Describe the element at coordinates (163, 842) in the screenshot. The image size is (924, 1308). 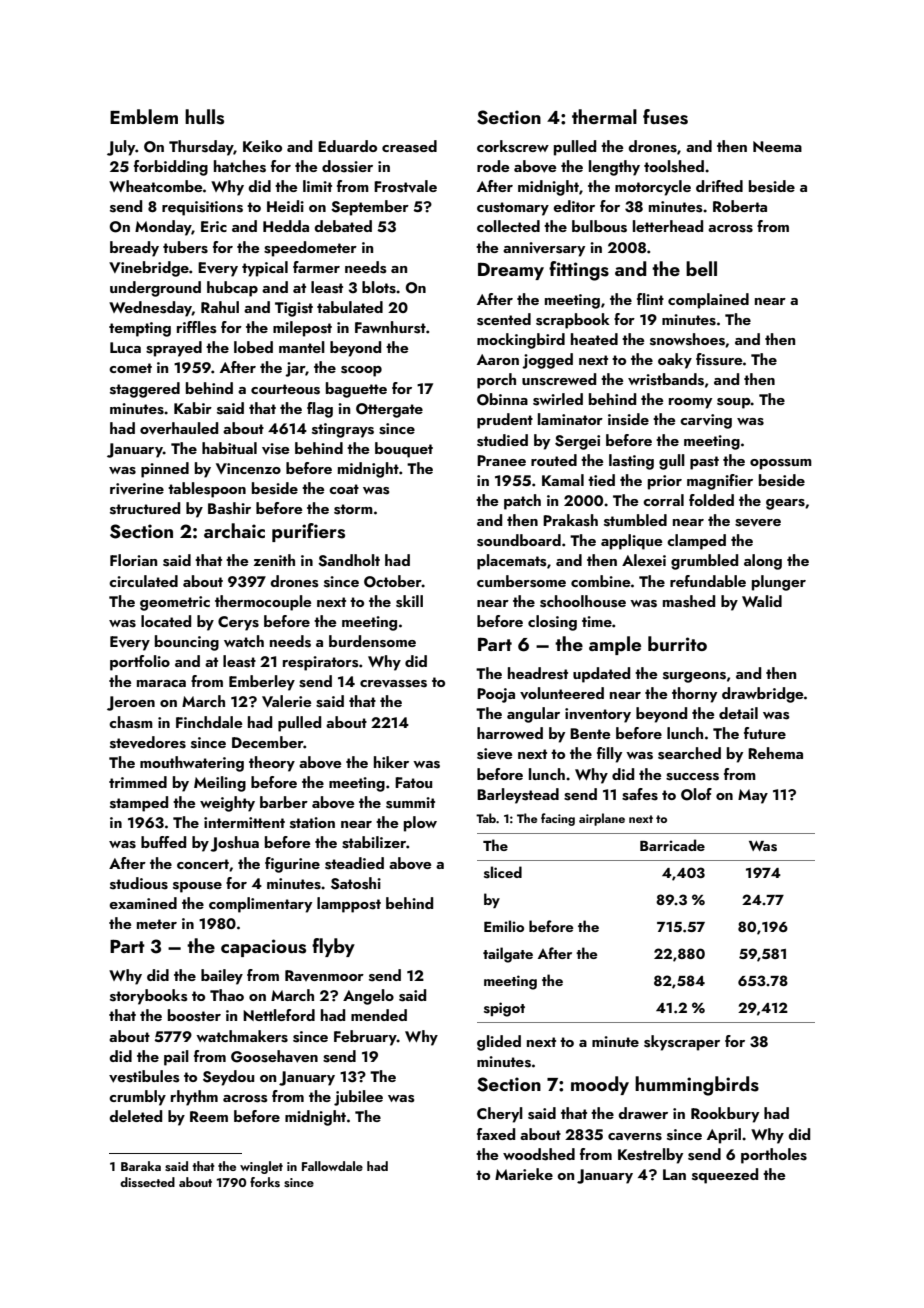
I see `buffed` at that location.
